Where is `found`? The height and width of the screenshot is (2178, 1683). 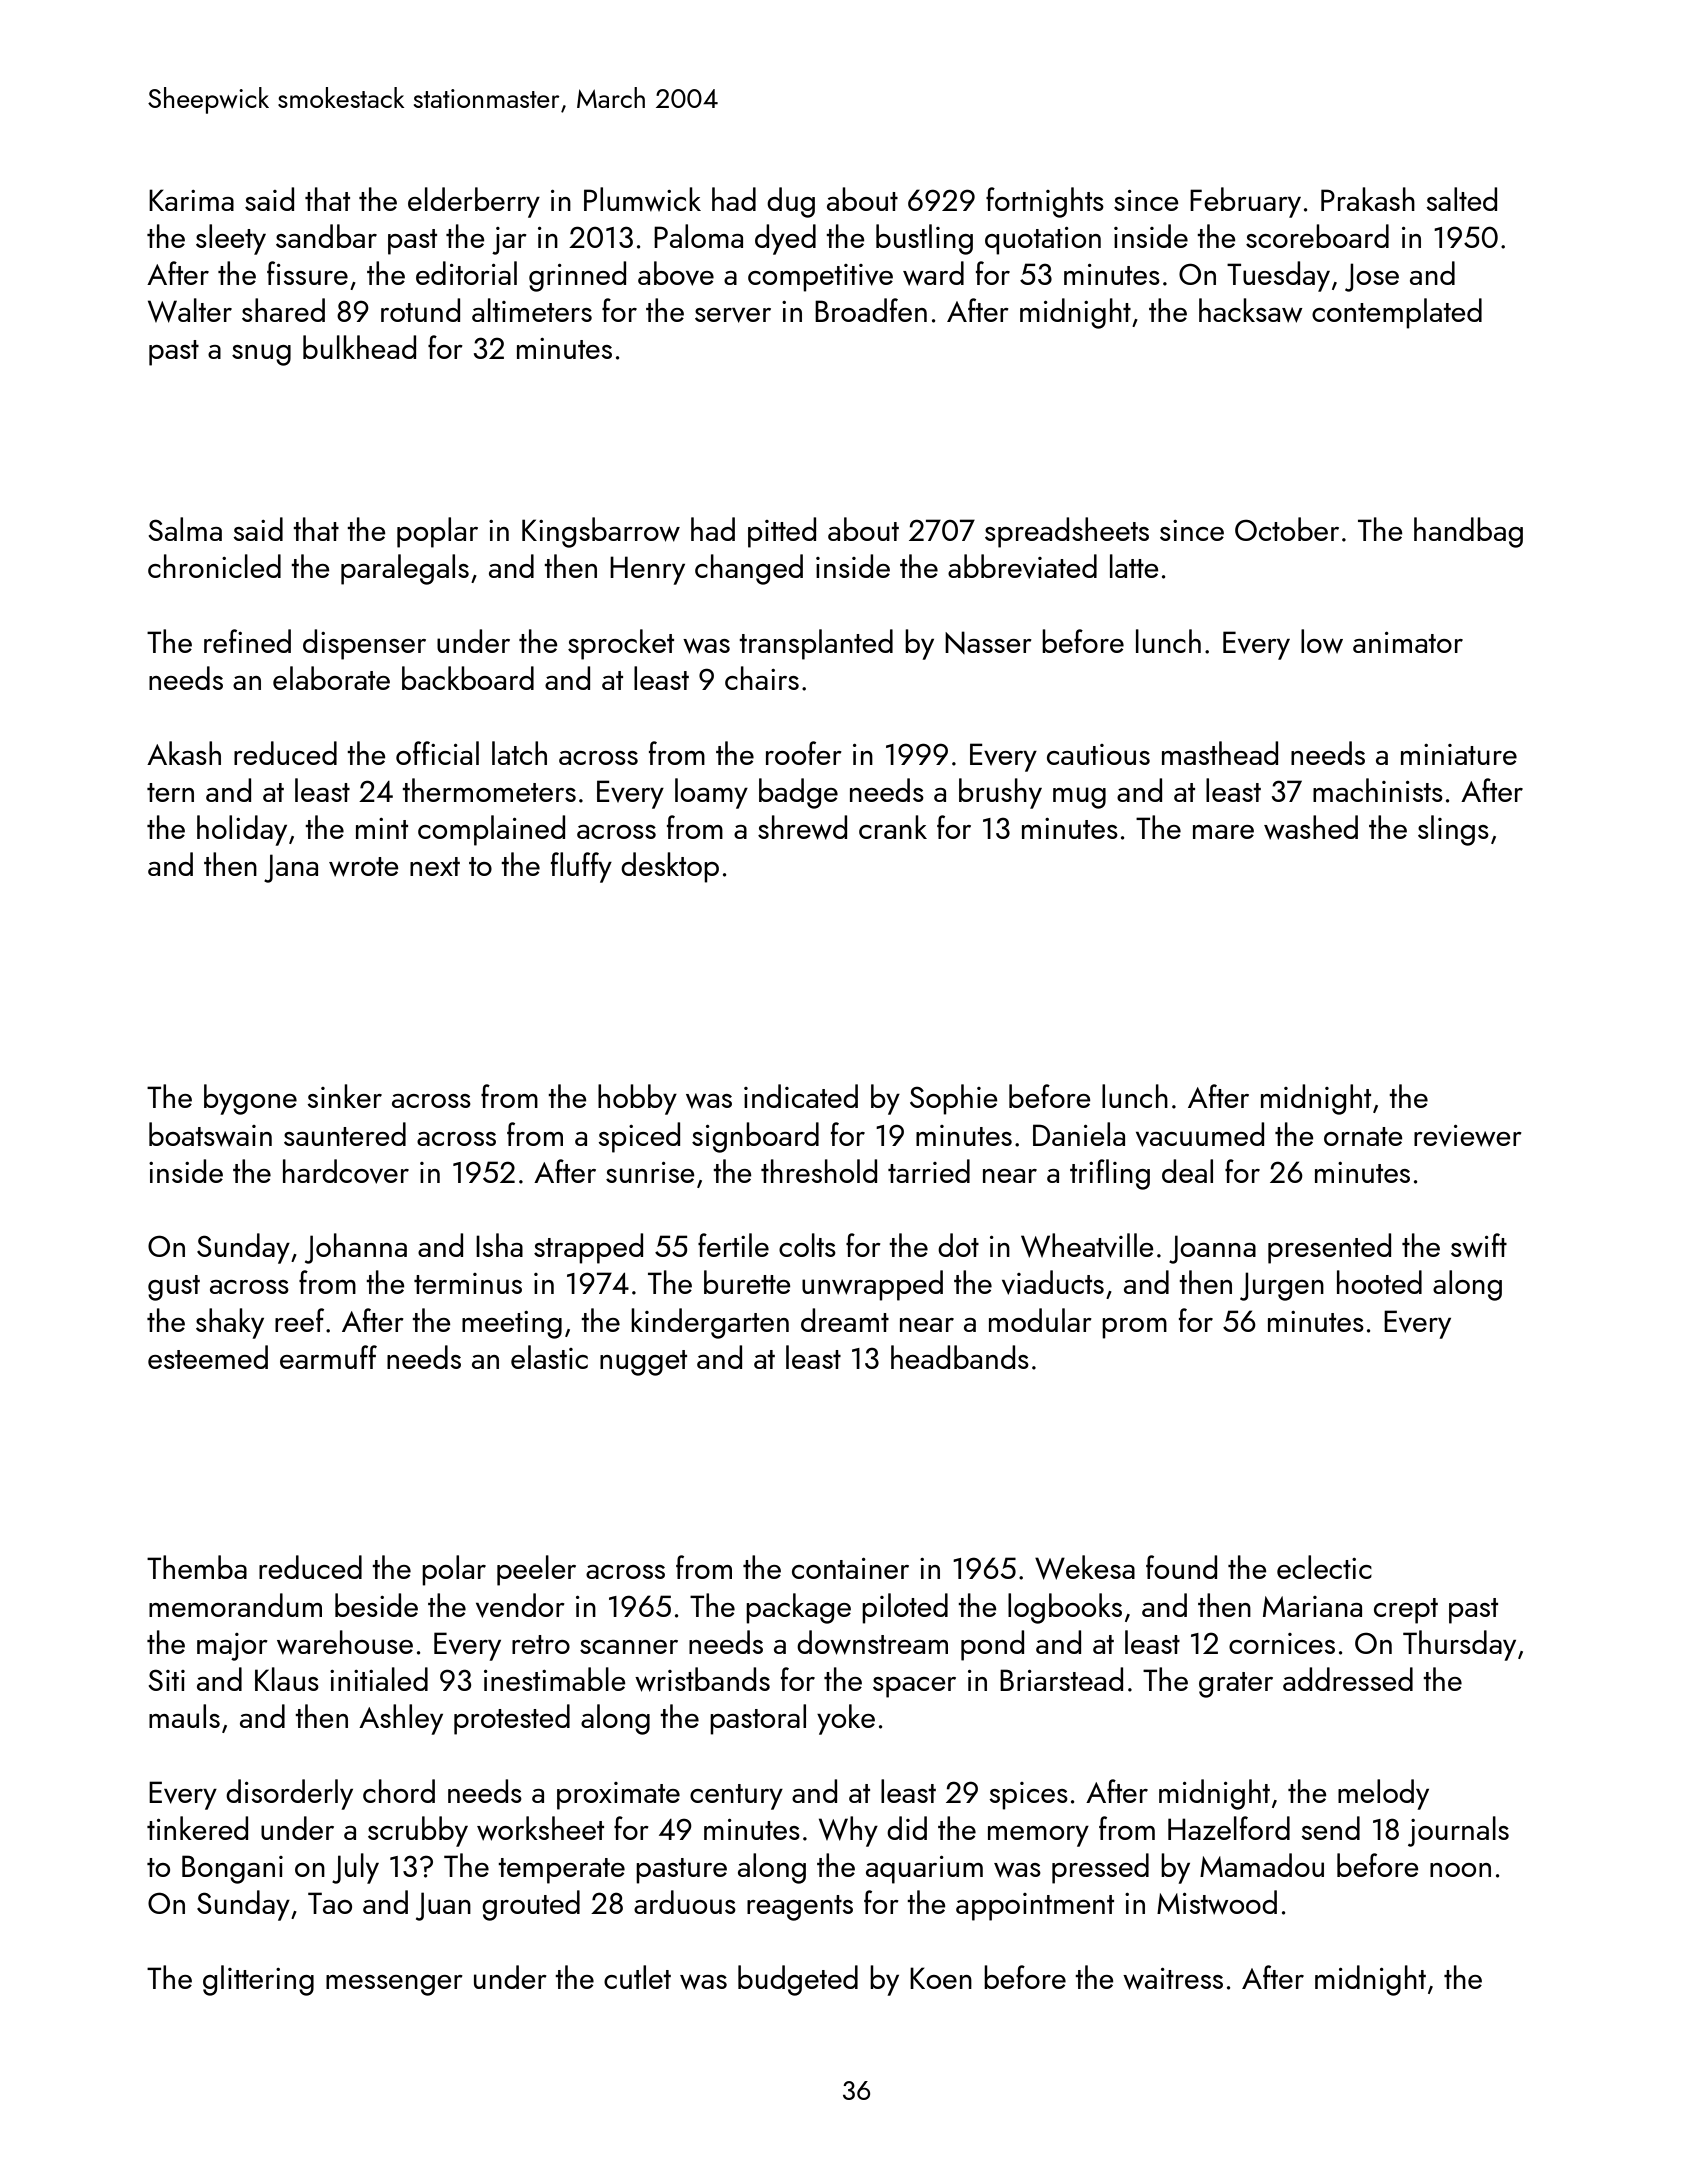
found is located at coordinates (1181, 1567).
